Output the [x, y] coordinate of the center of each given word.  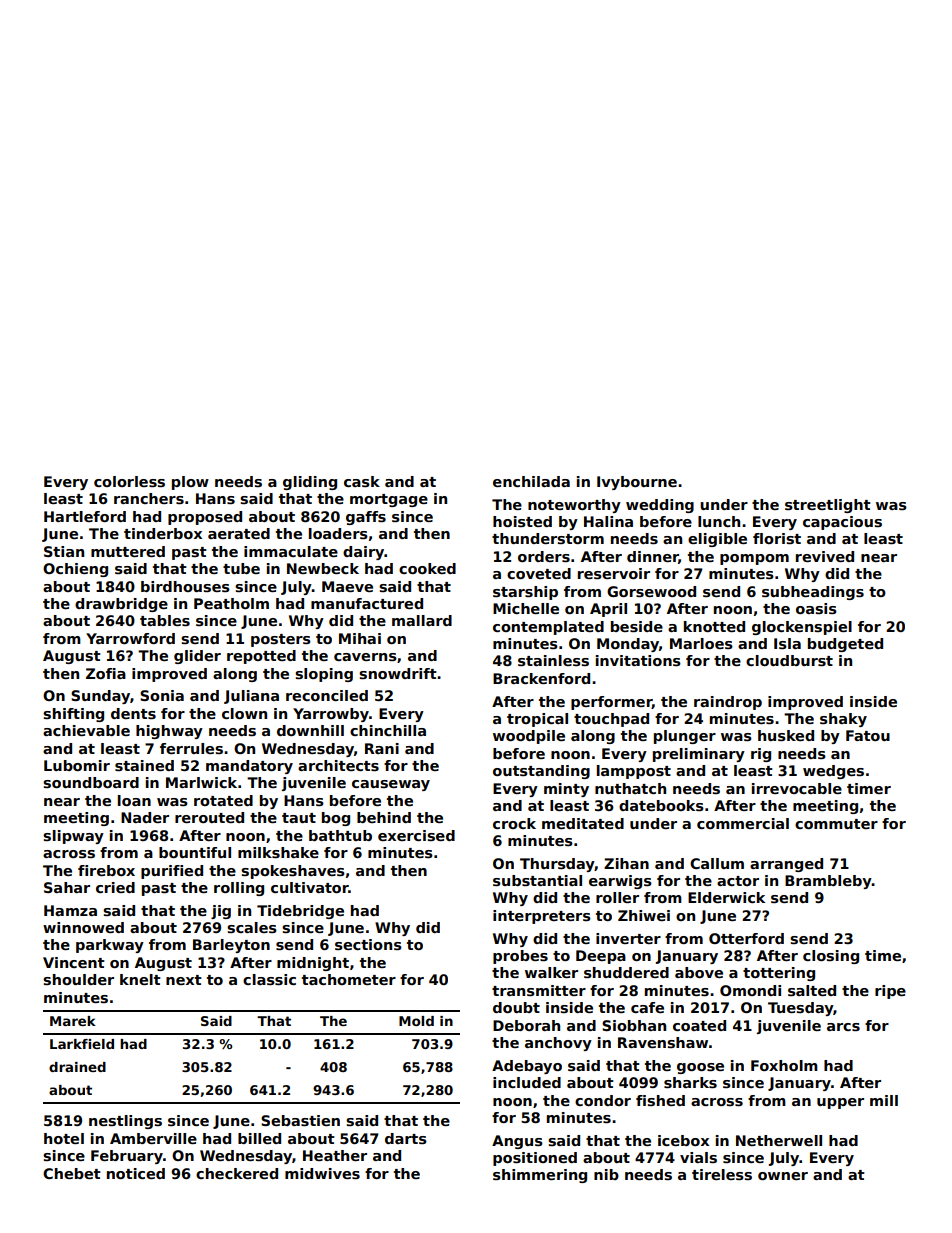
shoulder [78, 979]
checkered [237, 1173]
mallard [422, 620]
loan [134, 800]
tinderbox [163, 533]
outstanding [541, 772]
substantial [537, 880]
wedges [833, 772]
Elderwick [726, 897]
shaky [843, 720]
